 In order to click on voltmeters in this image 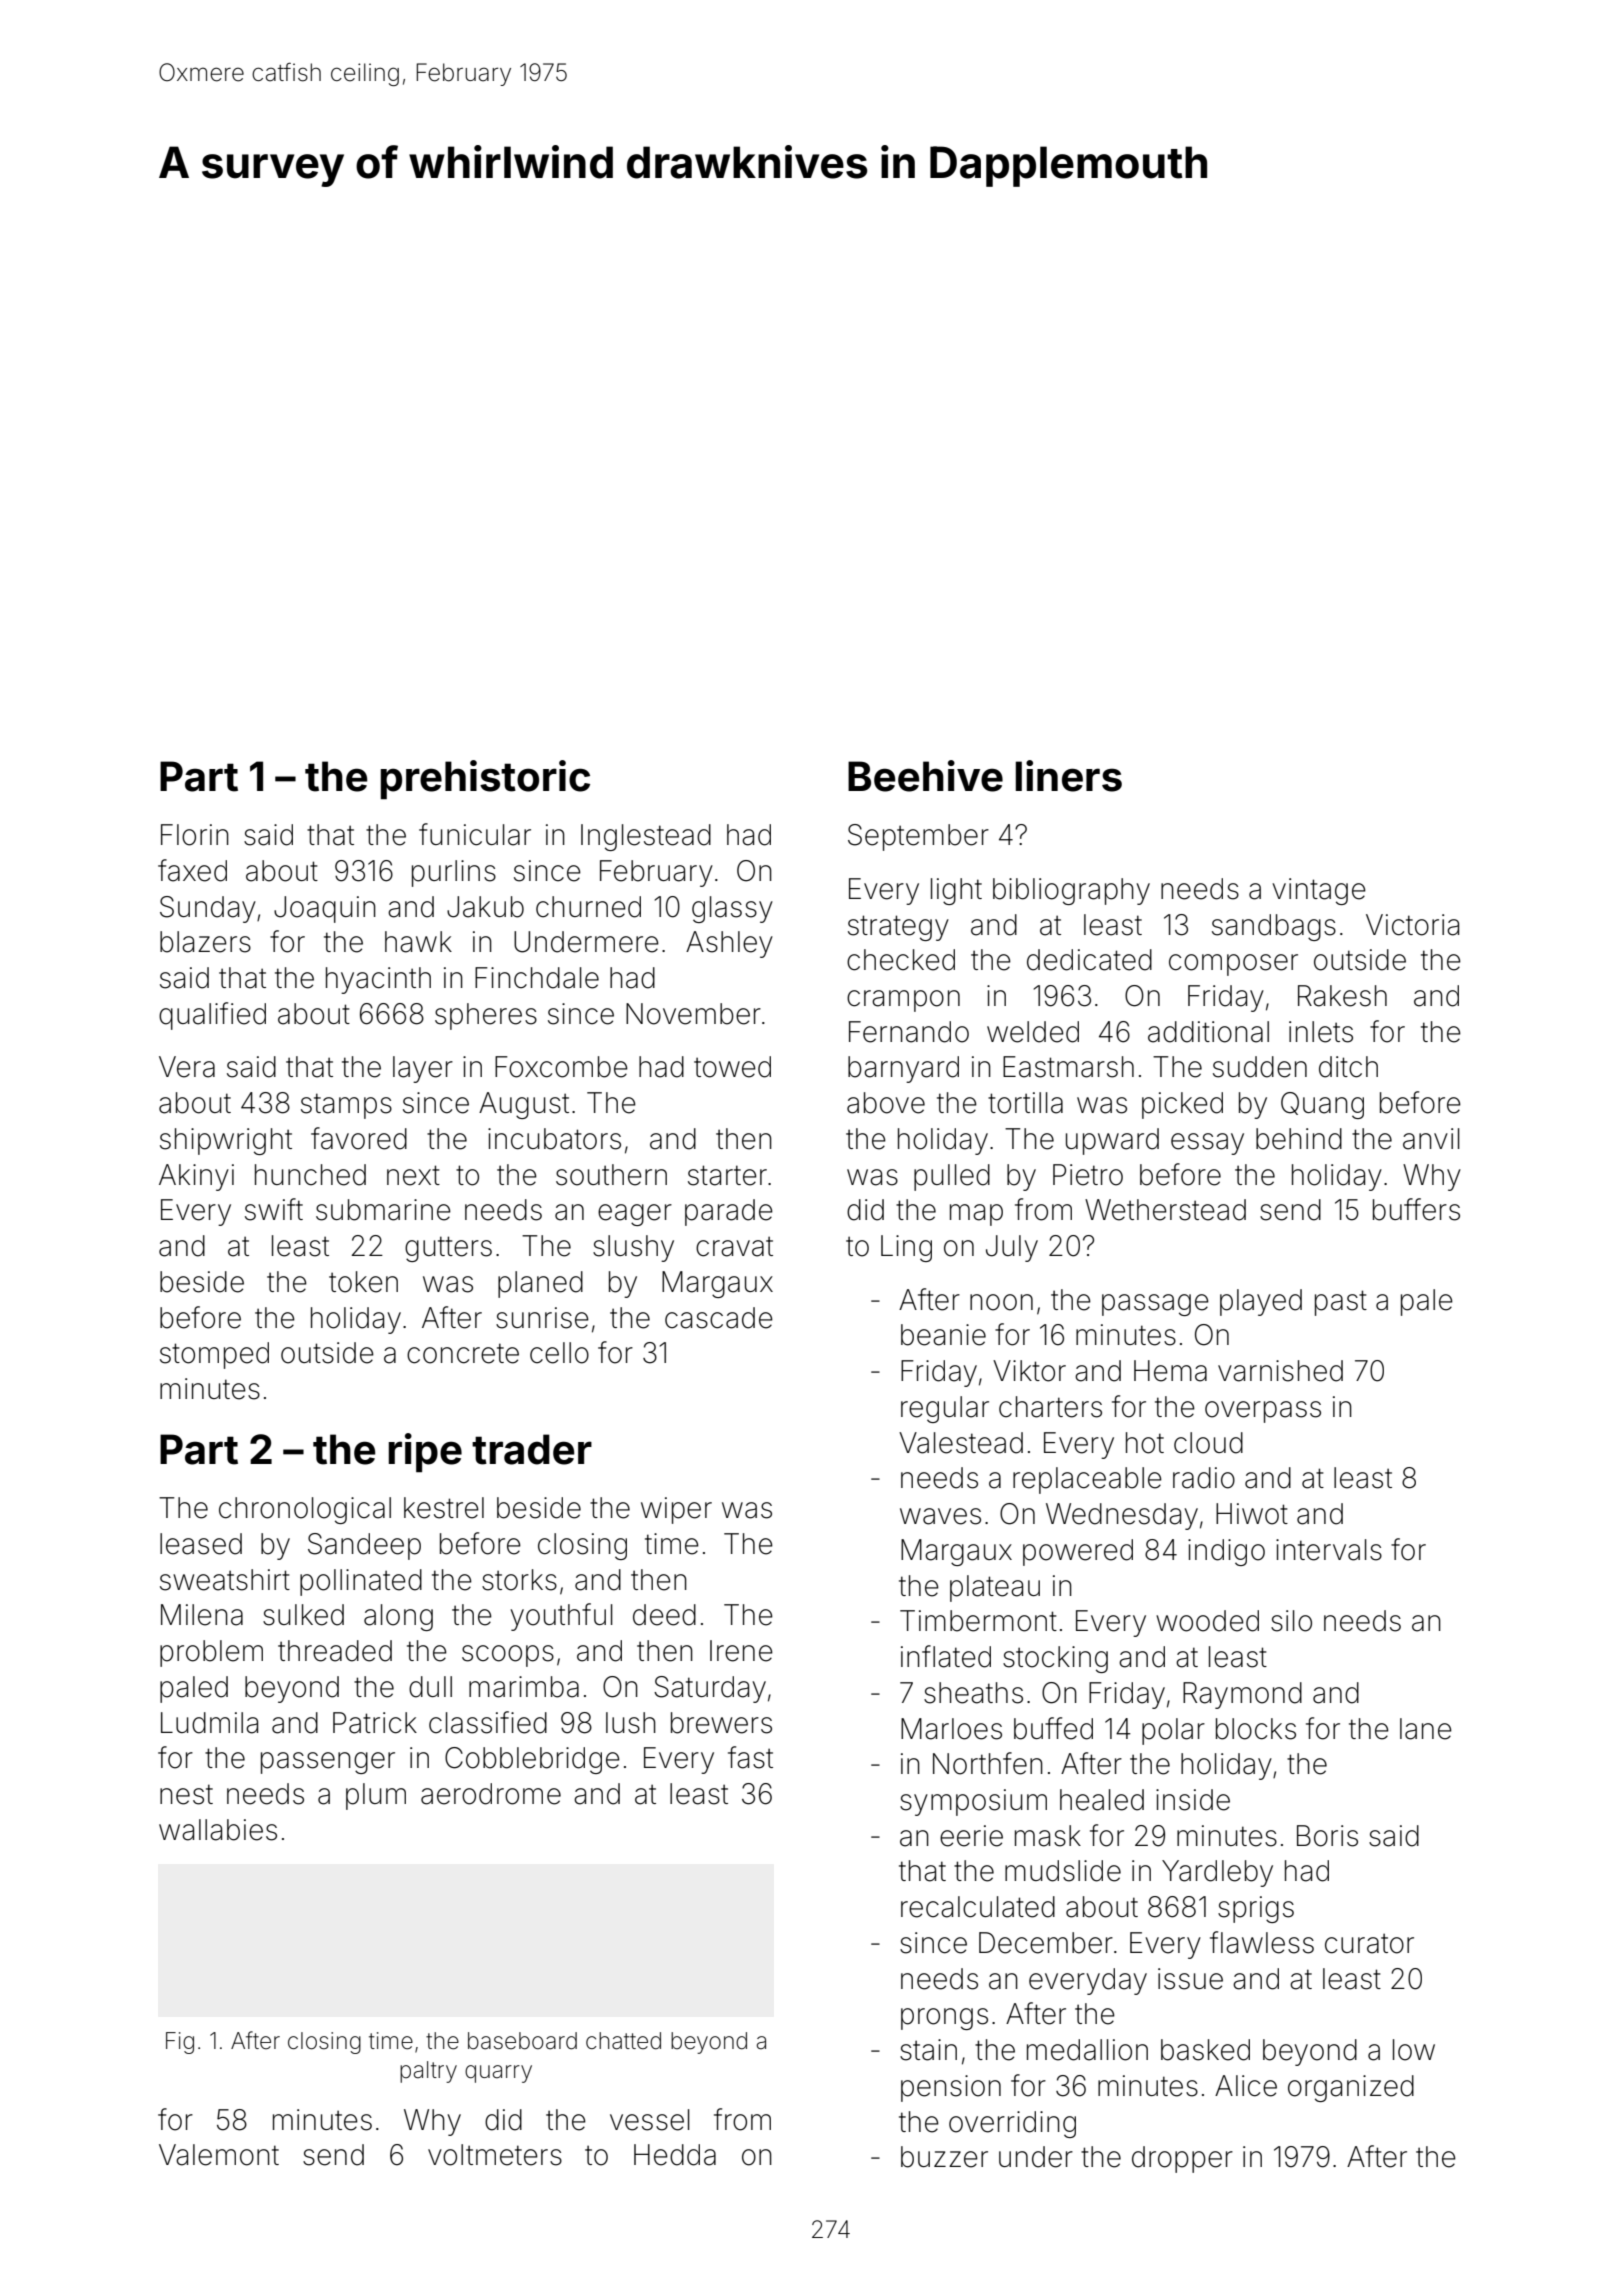, I will do `click(495, 2155)`.
